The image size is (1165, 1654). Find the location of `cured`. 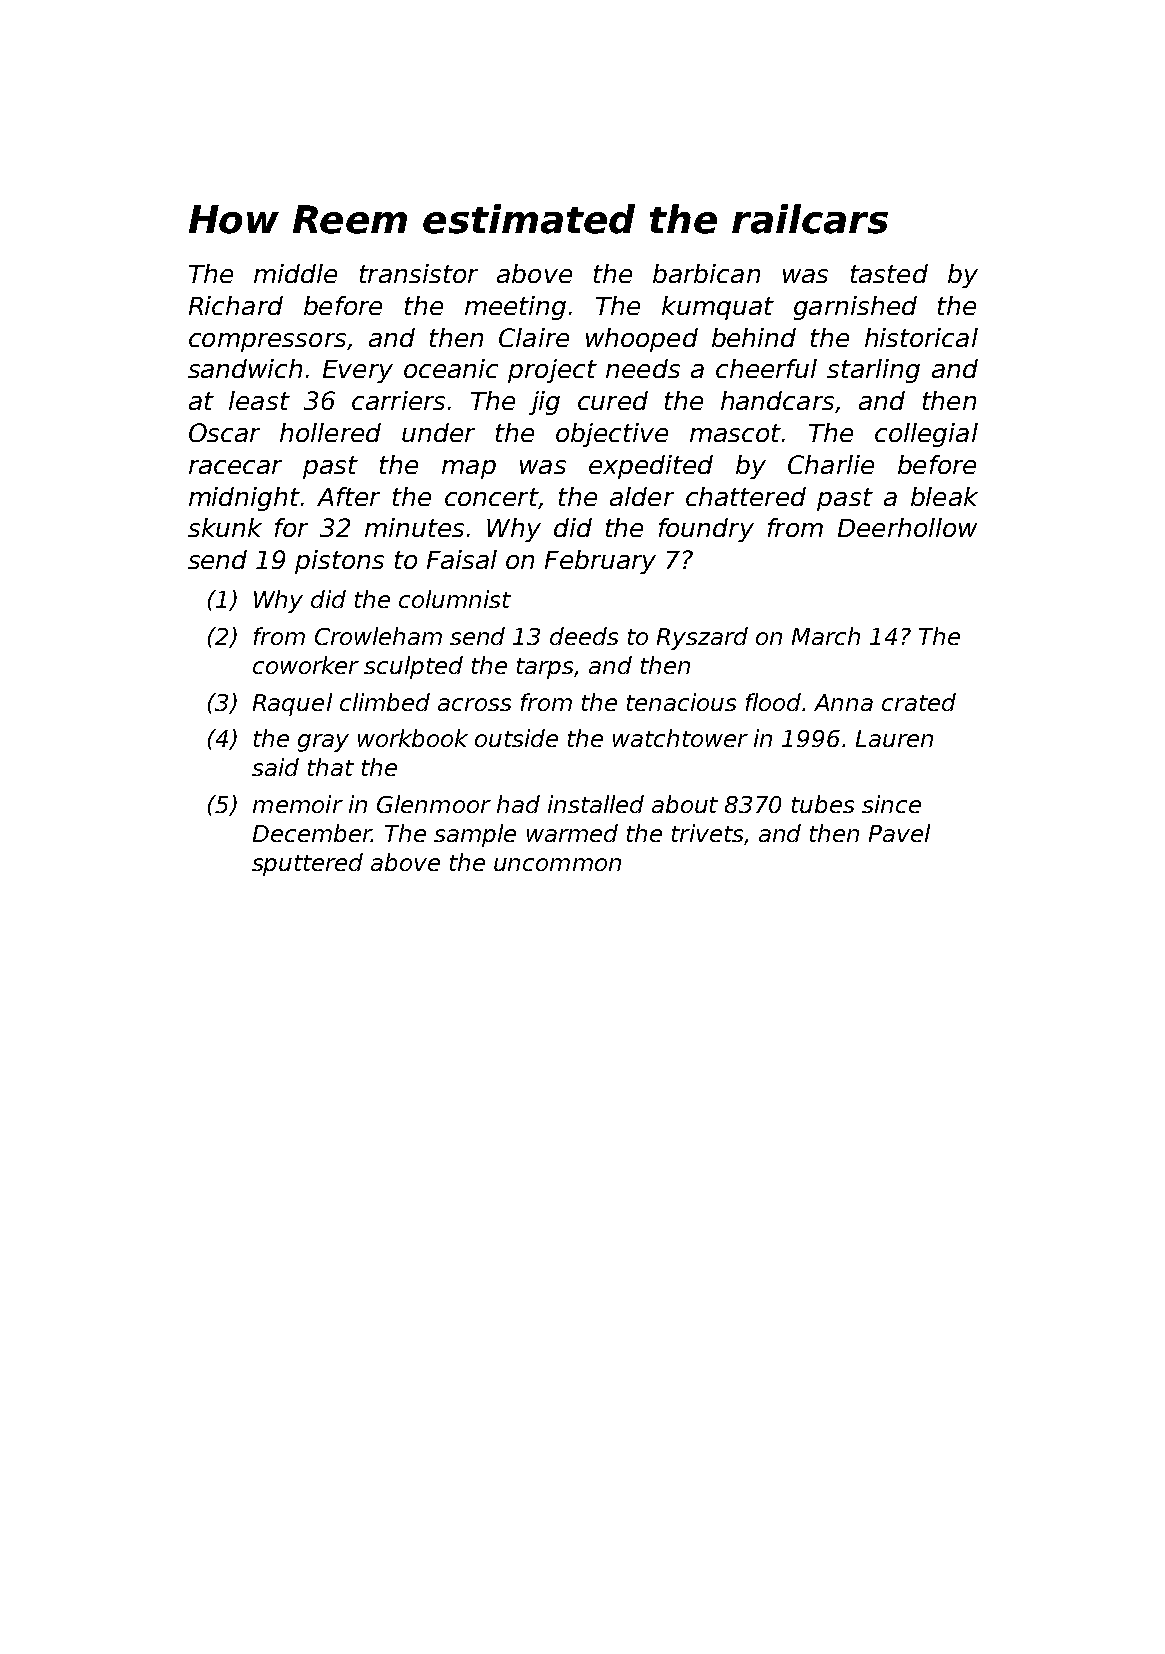

cured is located at coordinates (613, 400).
